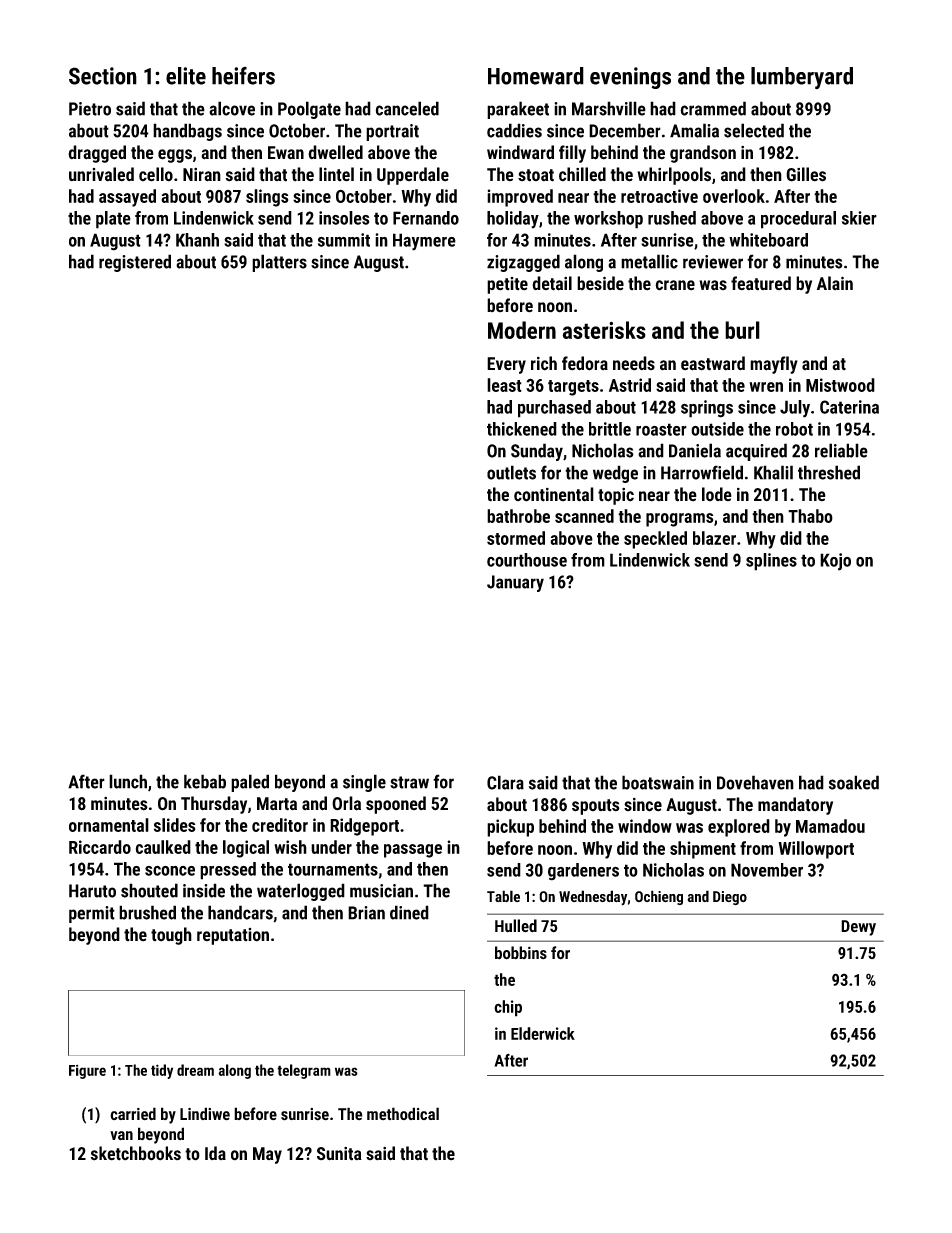  What do you see at coordinates (798, 220) in the image?
I see `procedural` at bounding box center [798, 220].
